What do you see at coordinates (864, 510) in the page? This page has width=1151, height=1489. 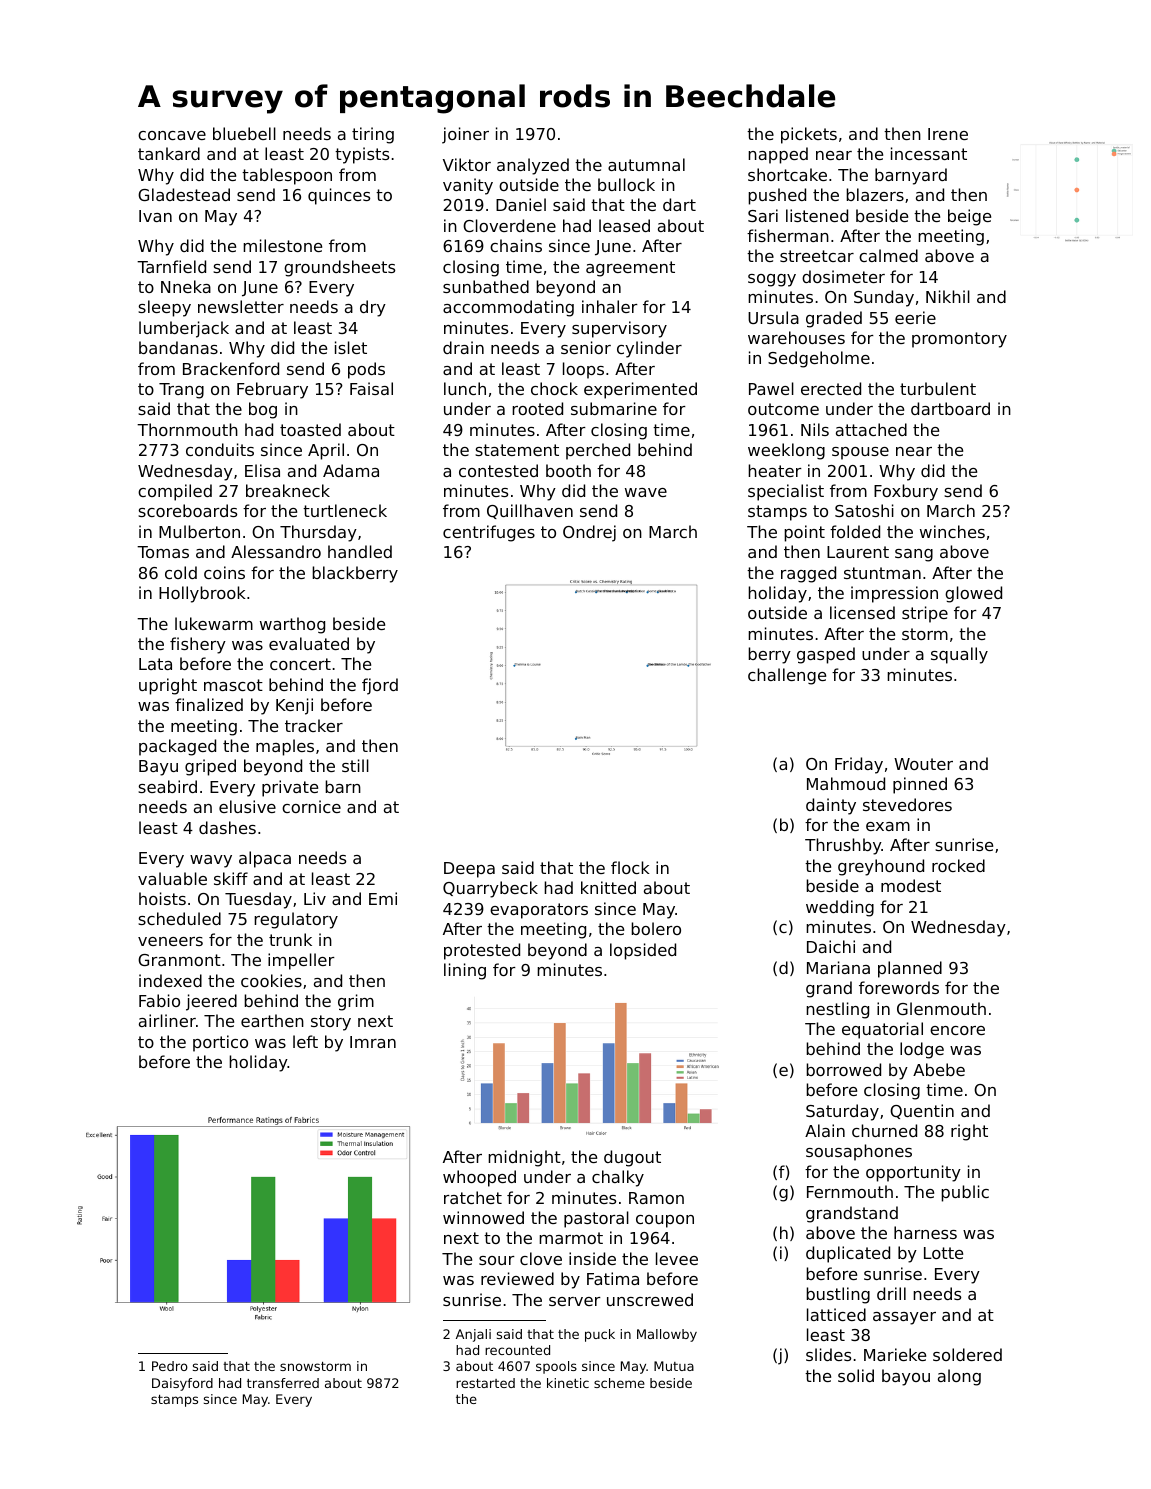 I see `Satoshi` at bounding box center [864, 510].
